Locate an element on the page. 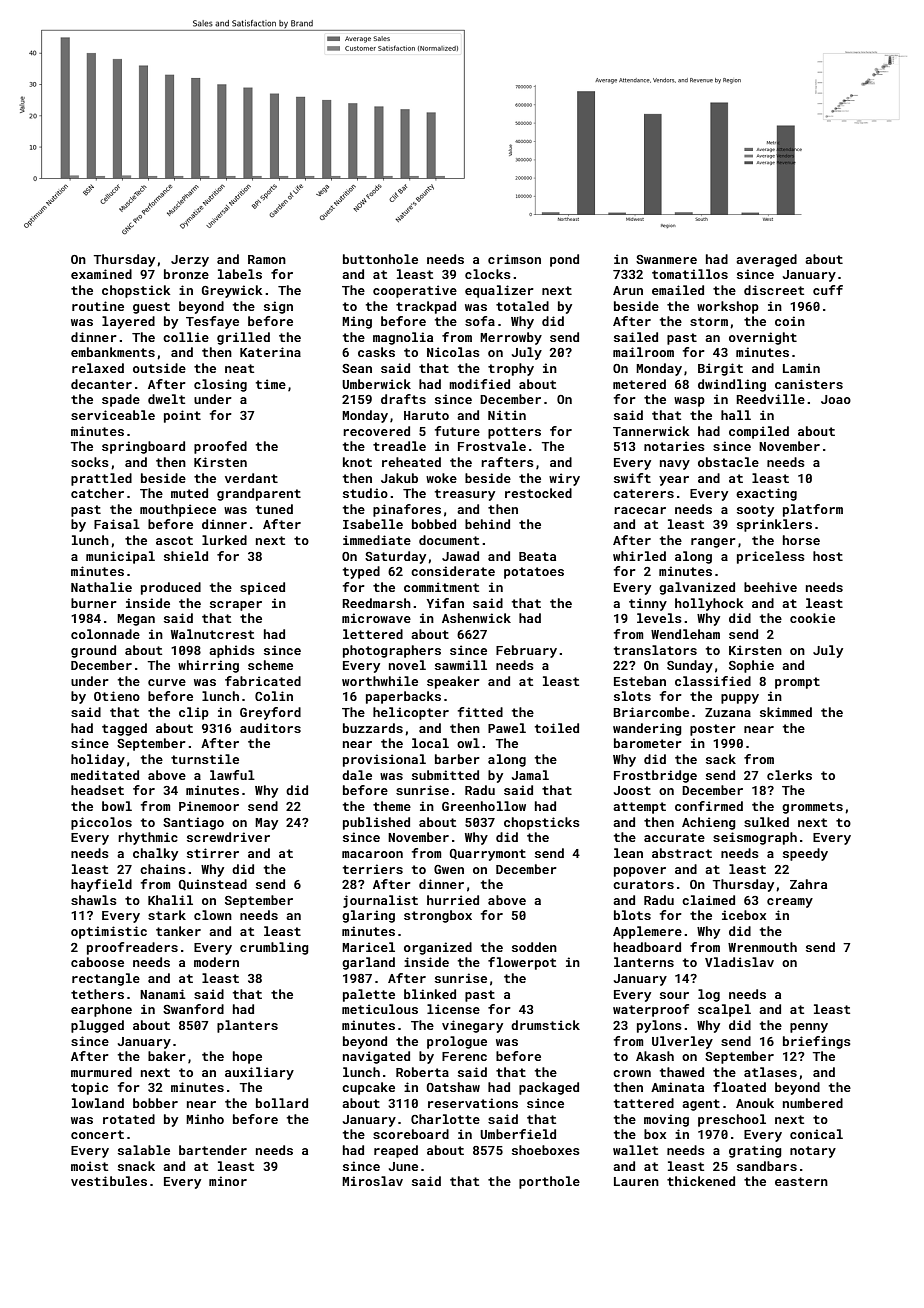  Quarrymont is located at coordinates (488, 855).
